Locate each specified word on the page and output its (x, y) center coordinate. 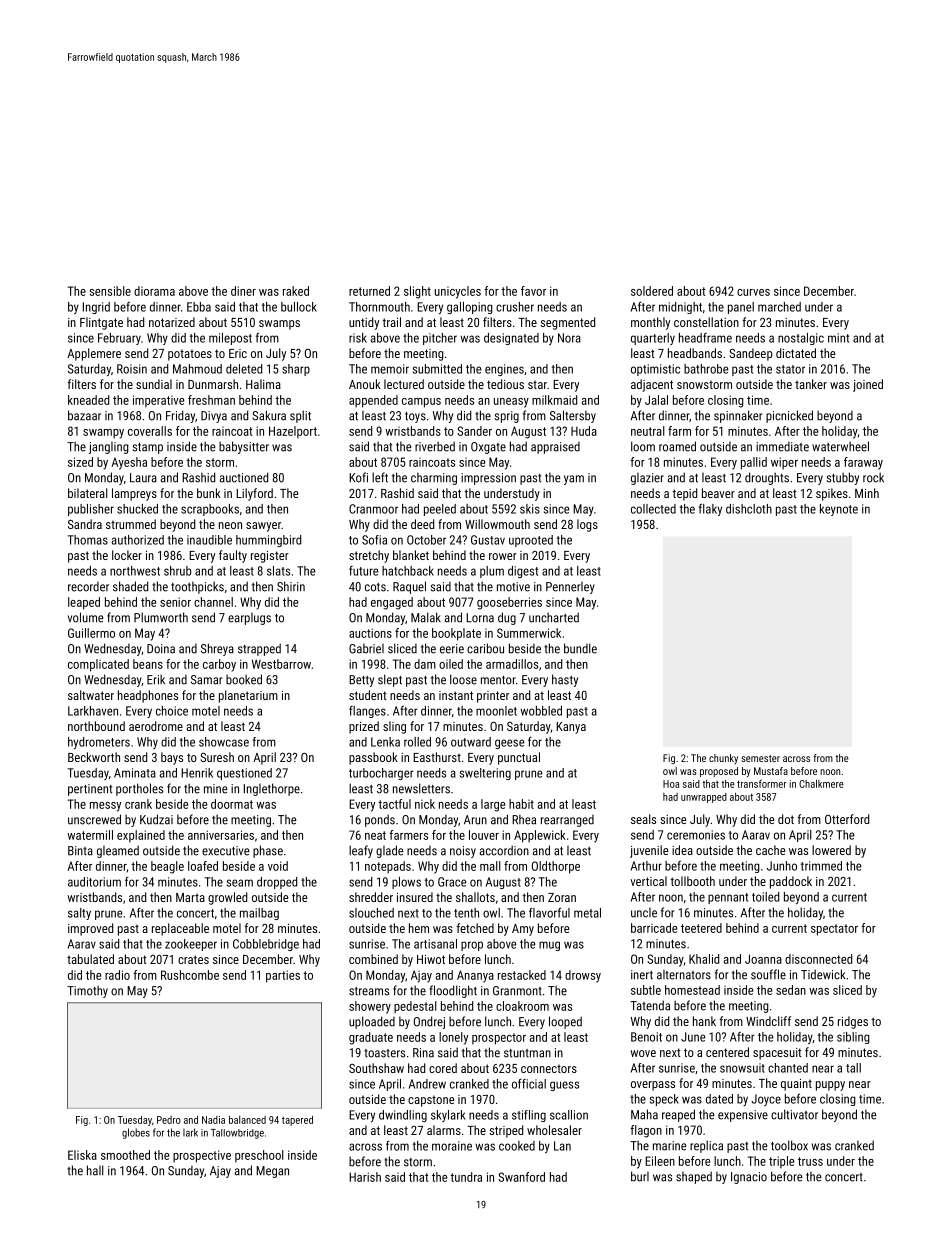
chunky (723, 759)
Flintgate (101, 323)
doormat (232, 804)
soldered (652, 291)
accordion (504, 850)
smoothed (125, 1155)
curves (753, 292)
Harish (365, 1177)
